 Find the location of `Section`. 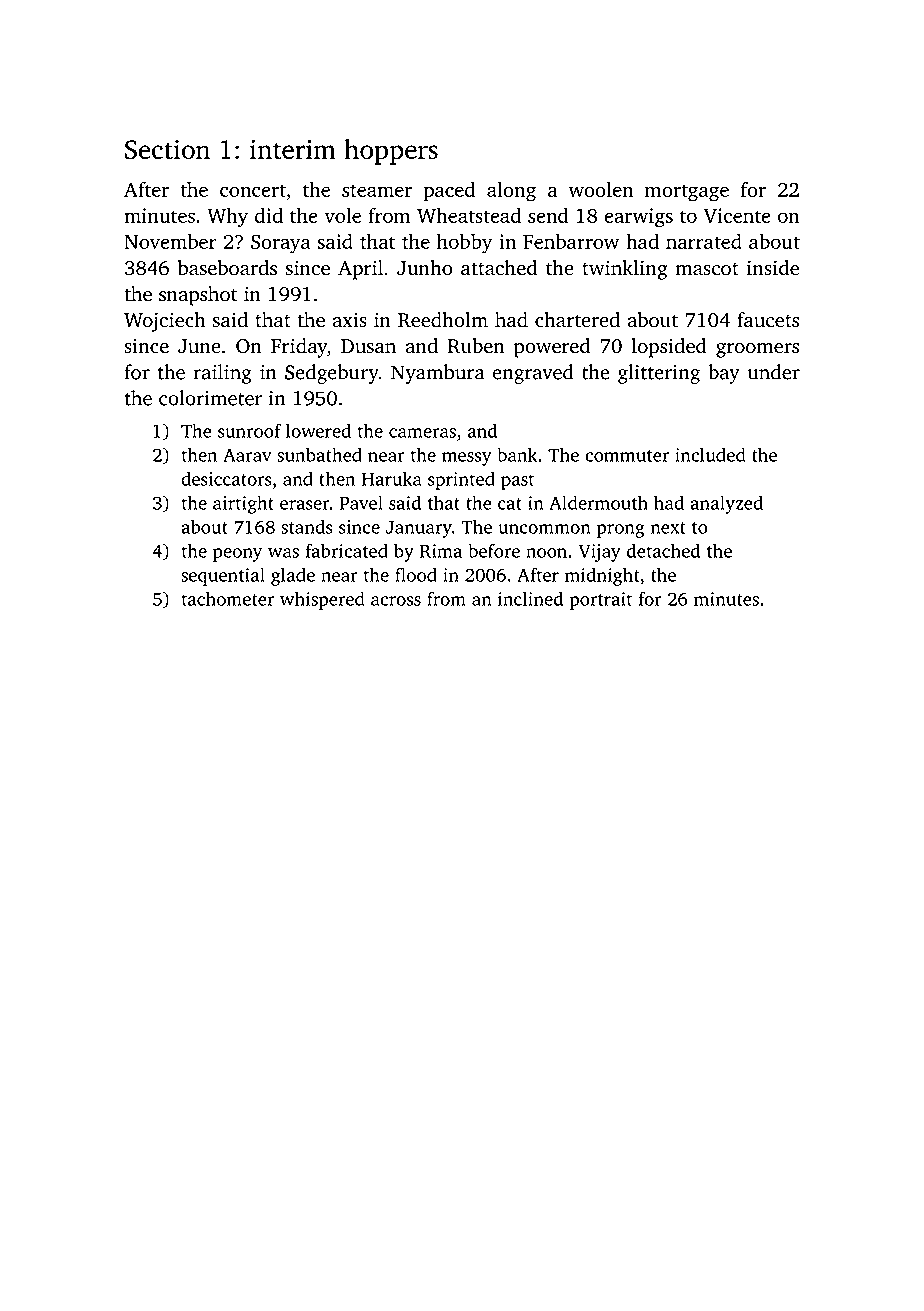

Section is located at coordinates (167, 149).
